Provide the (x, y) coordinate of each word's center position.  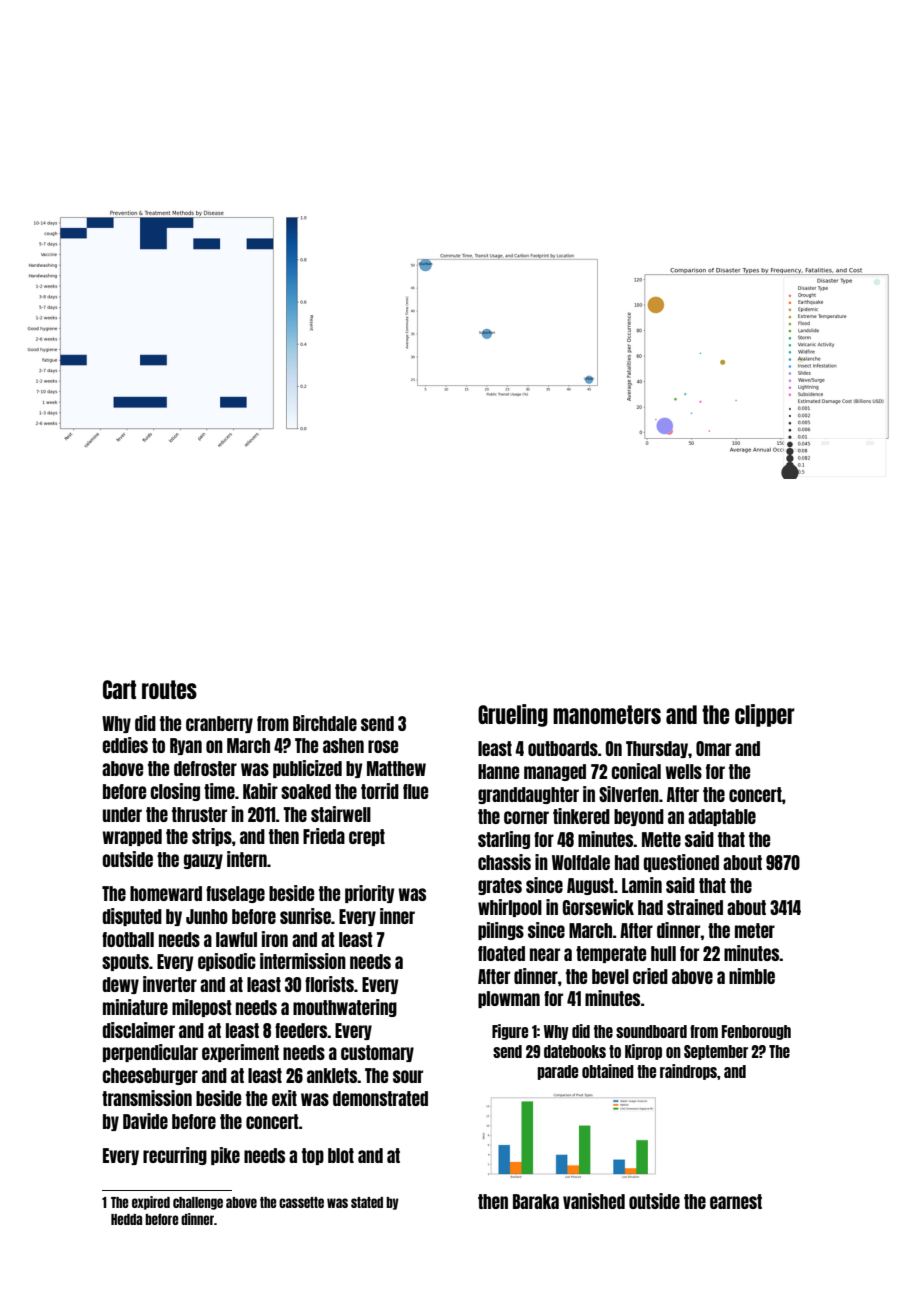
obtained (608, 1071)
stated (367, 1202)
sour (408, 1076)
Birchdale (325, 723)
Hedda (126, 1219)
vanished (594, 1201)
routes (169, 689)
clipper (765, 715)
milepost (202, 1008)
